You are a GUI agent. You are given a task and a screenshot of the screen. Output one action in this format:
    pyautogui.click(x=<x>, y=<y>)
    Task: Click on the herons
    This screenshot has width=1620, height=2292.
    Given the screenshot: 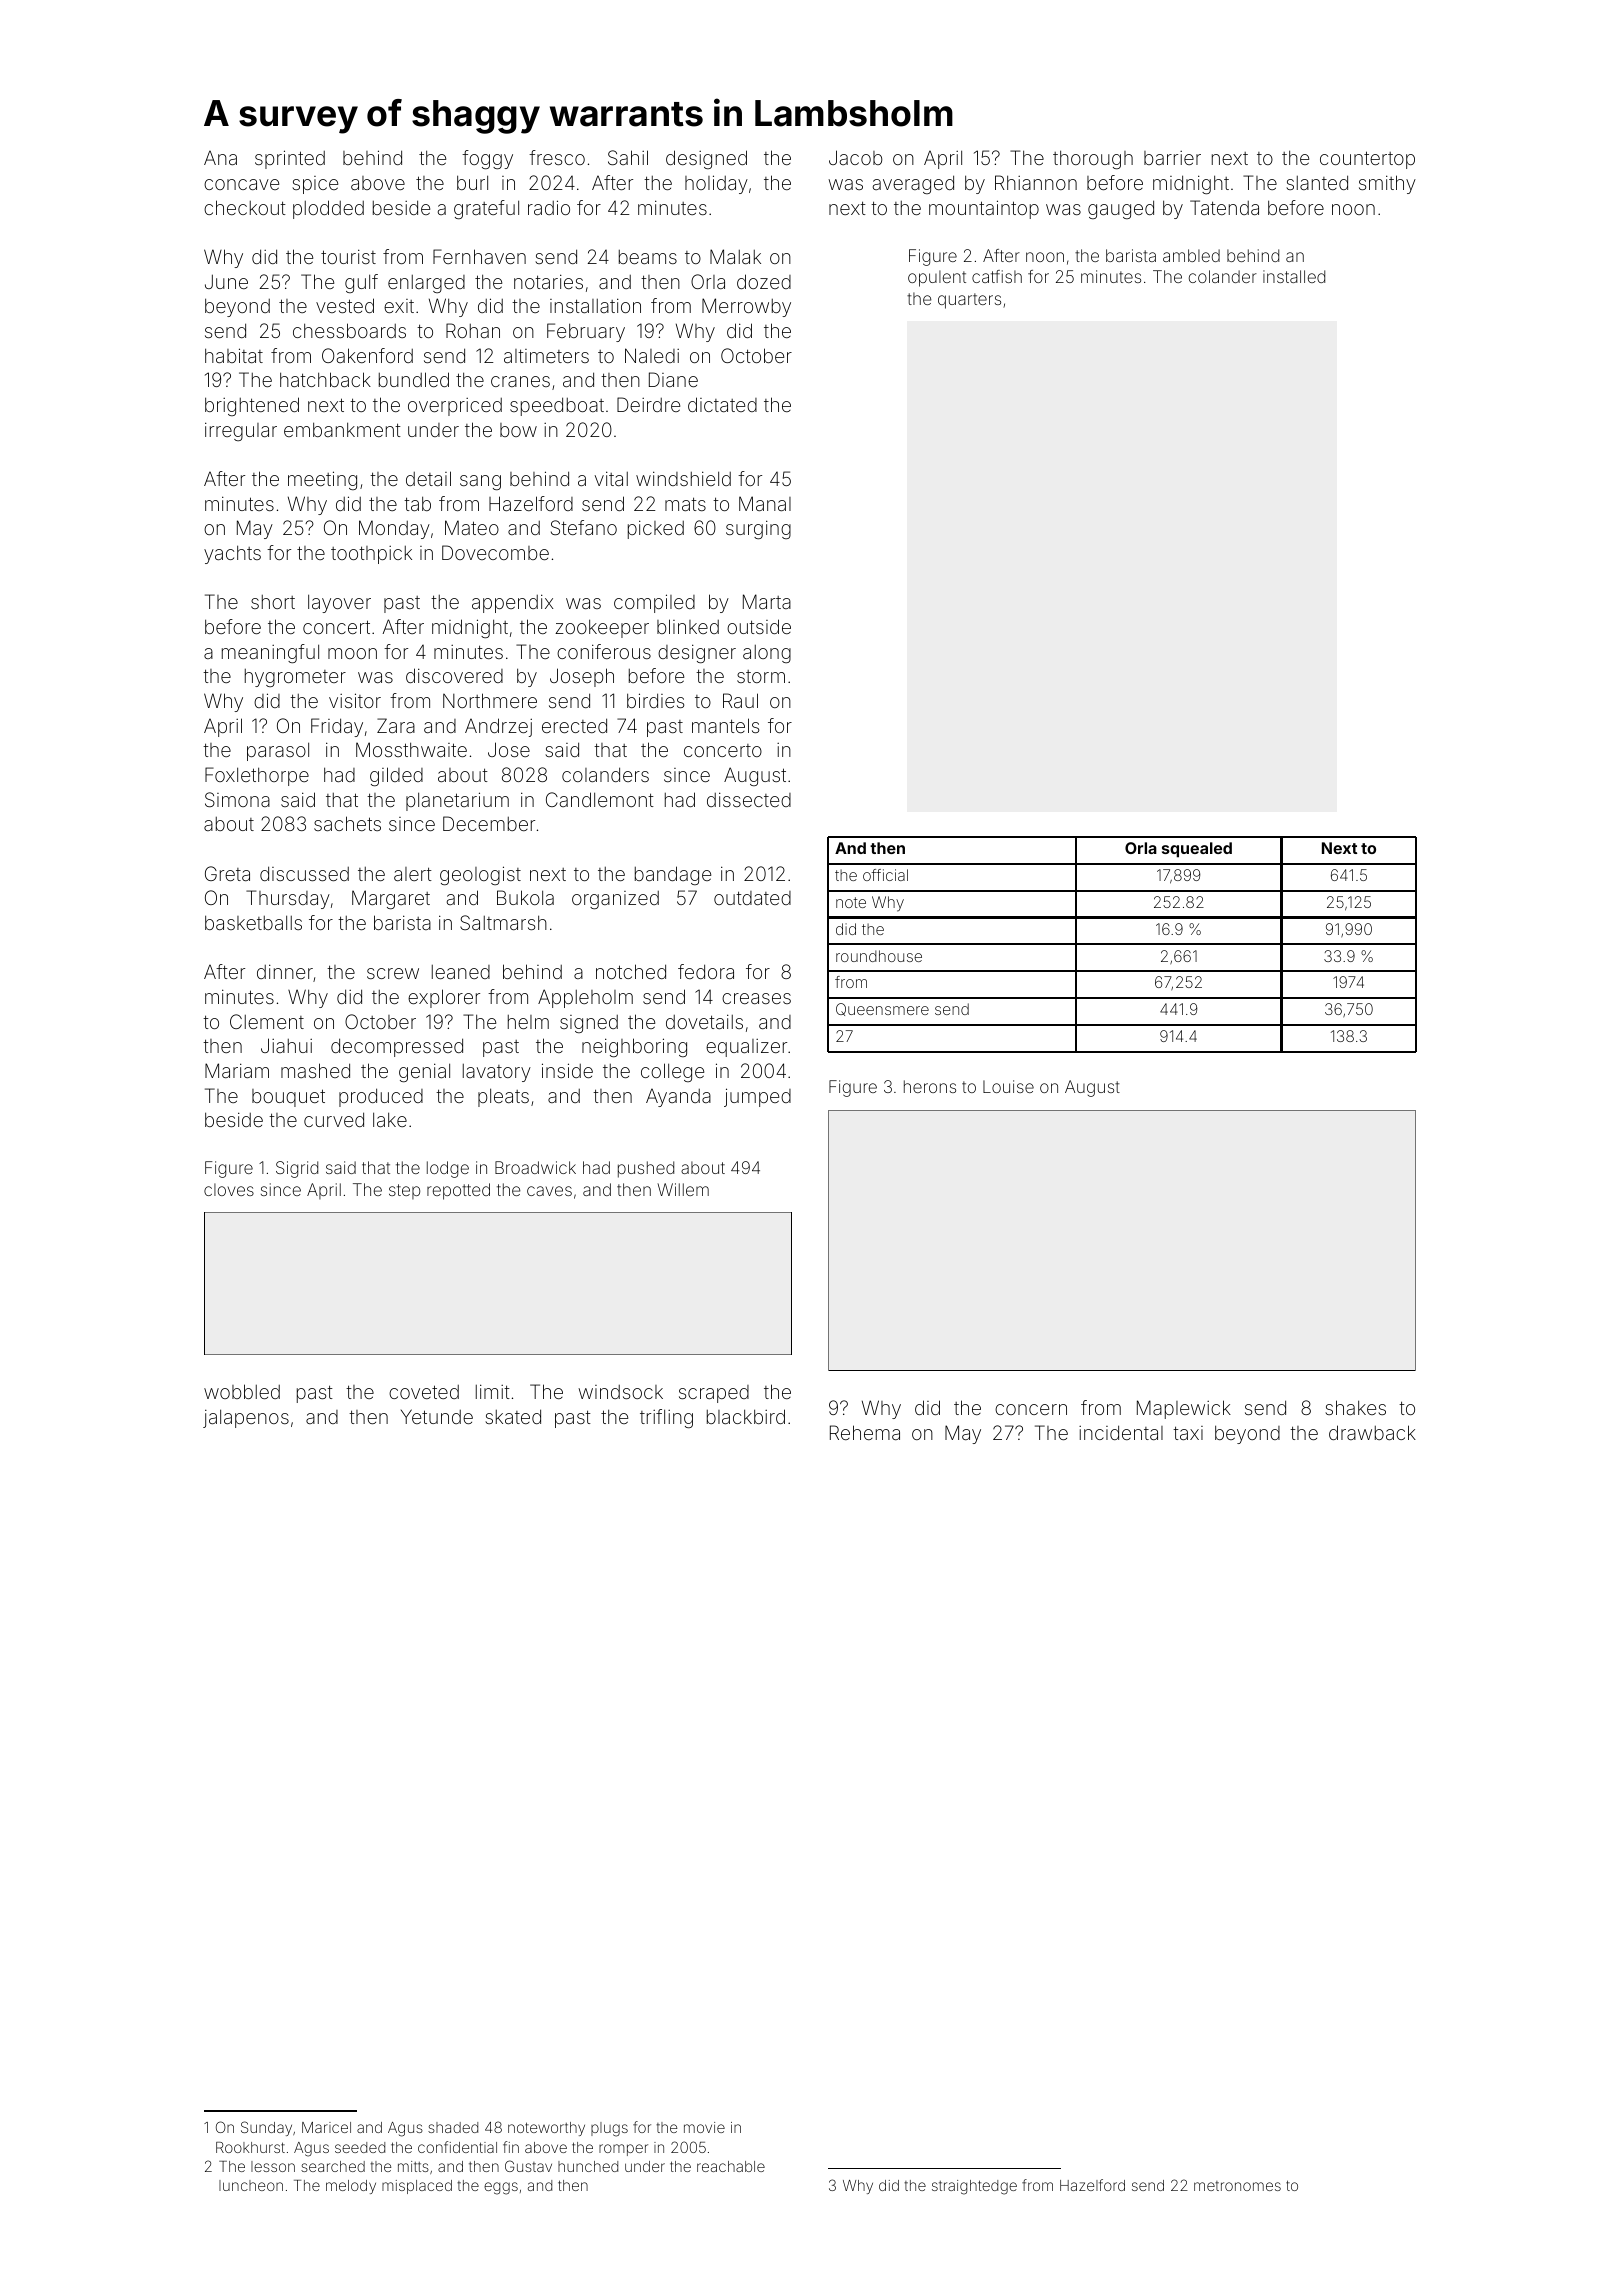 What is the action you would take?
    pyautogui.click(x=930, y=1086)
